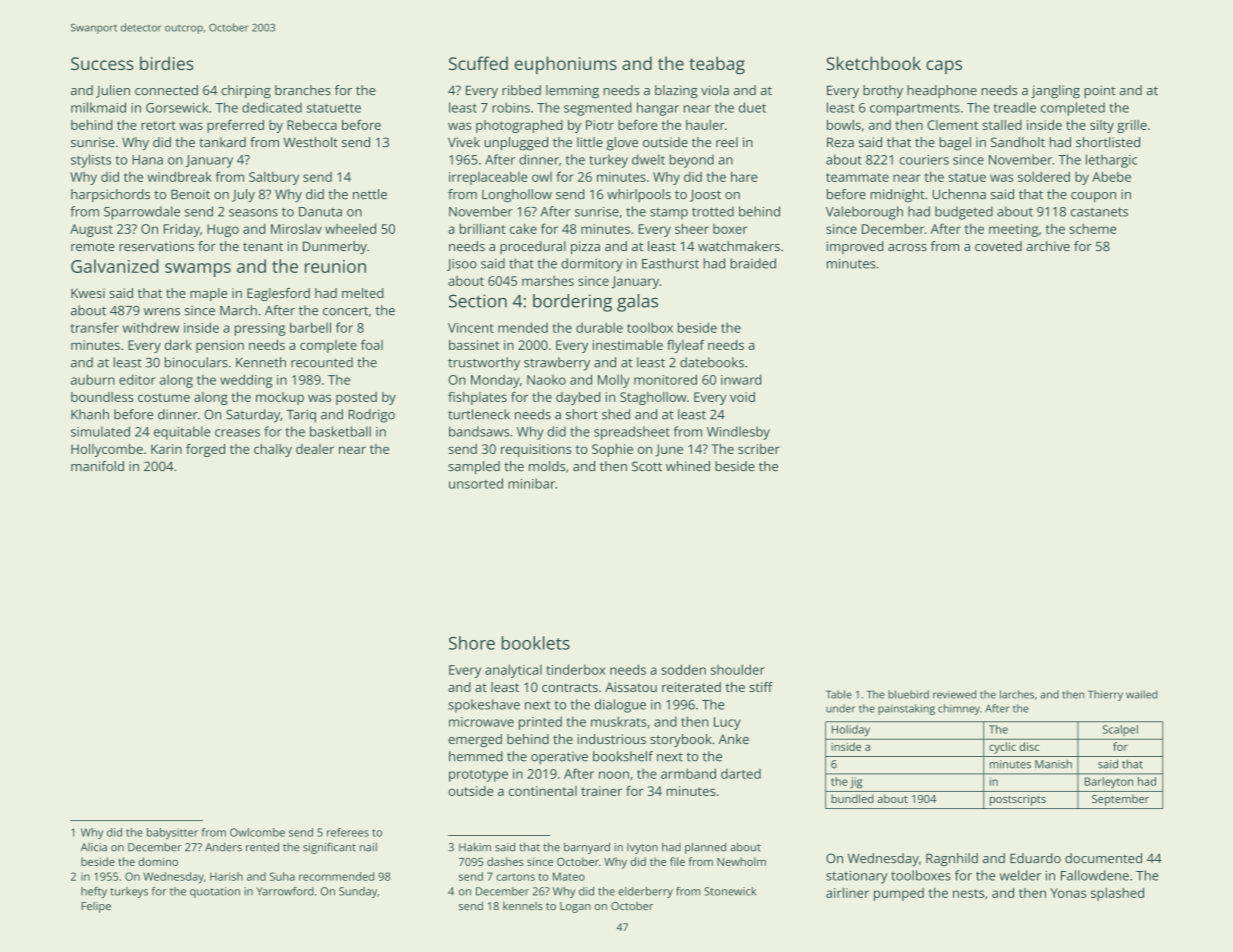  I want to click on wailed, so click(1142, 694).
